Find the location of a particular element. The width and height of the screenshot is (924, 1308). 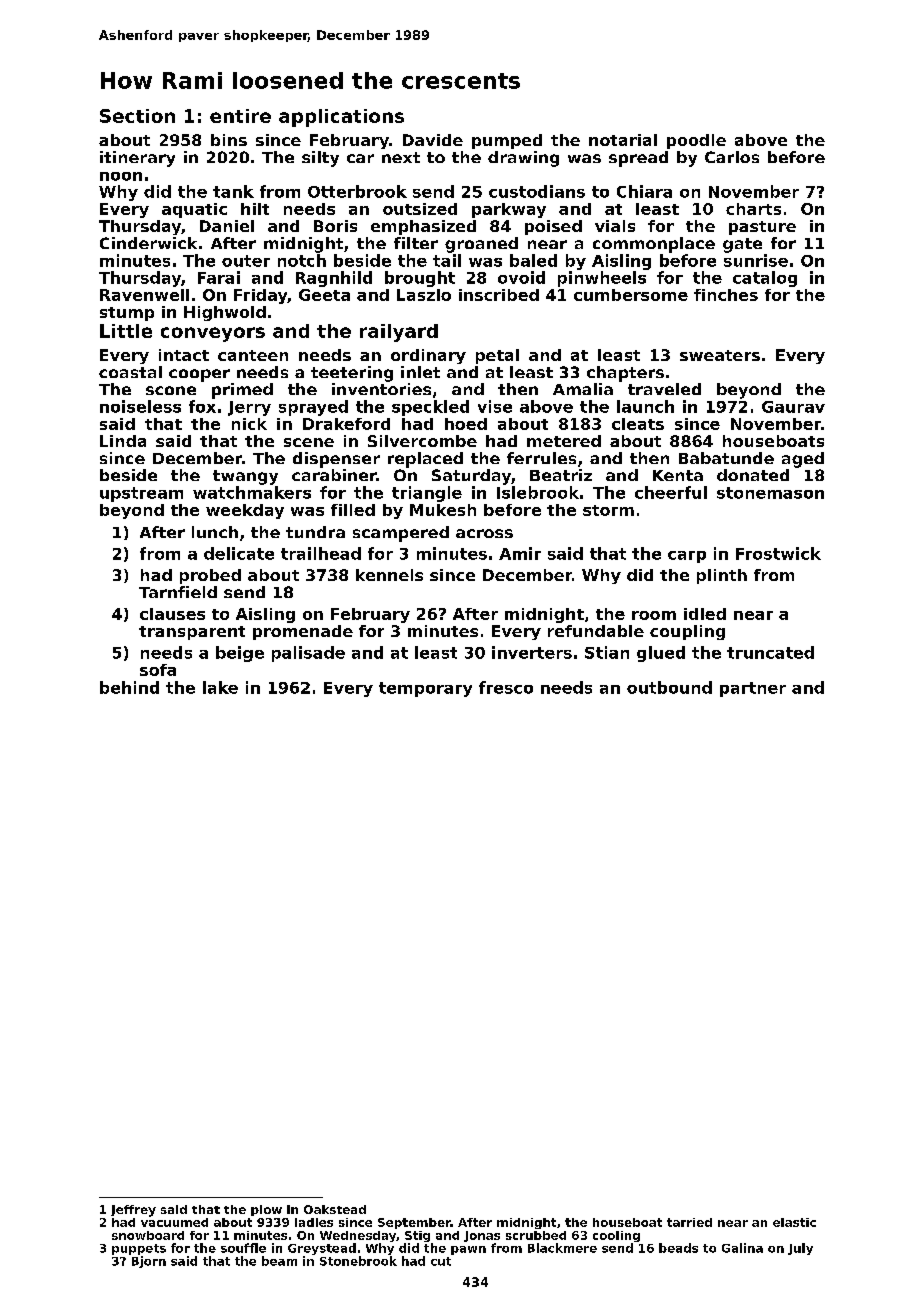

aquatic is located at coordinates (194, 210).
